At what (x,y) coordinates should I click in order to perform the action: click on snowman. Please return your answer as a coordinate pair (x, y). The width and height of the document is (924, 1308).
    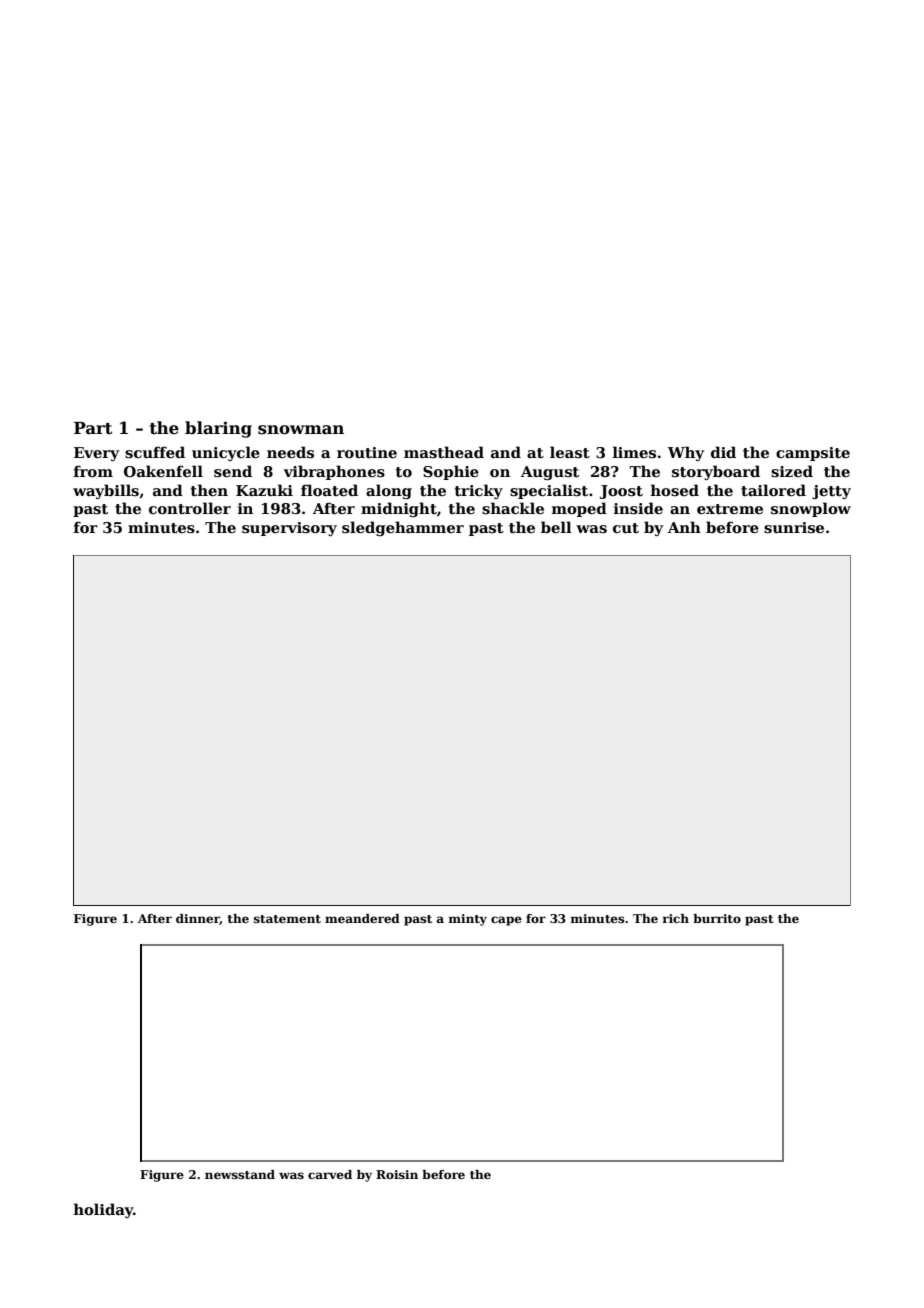
    Looking at the image, I should click on (301, 430).
